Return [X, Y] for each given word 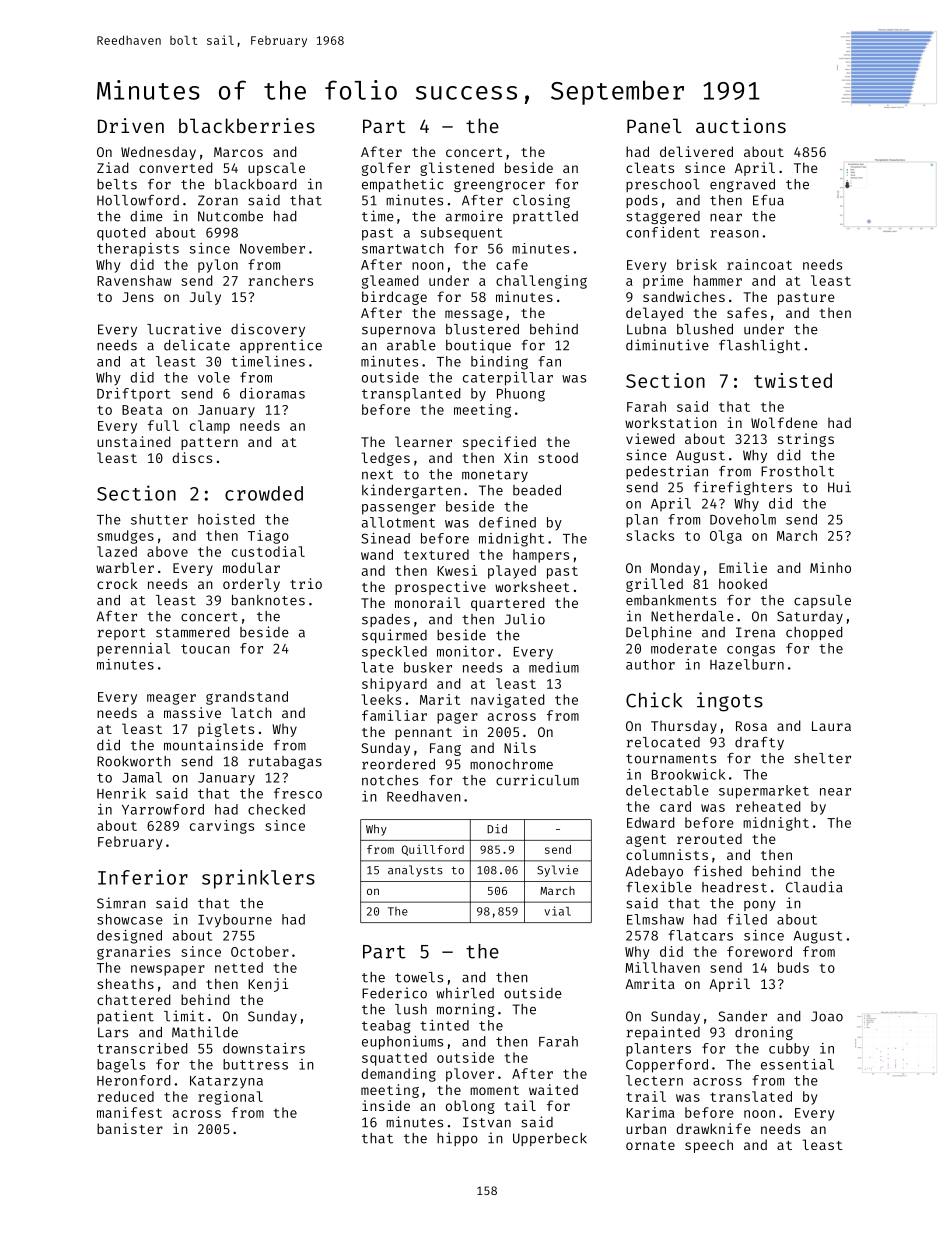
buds [793, 967]
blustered [482, 329]
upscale [276, 169]
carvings [222, 827]
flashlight [760, 346]
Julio [525, 619]
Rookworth [134, 761]
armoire [474, 216]
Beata [142, 410]
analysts [415, 871]
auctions [741, 125]
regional [230, 1098]
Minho [830, 567]
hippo [457, 1139]
